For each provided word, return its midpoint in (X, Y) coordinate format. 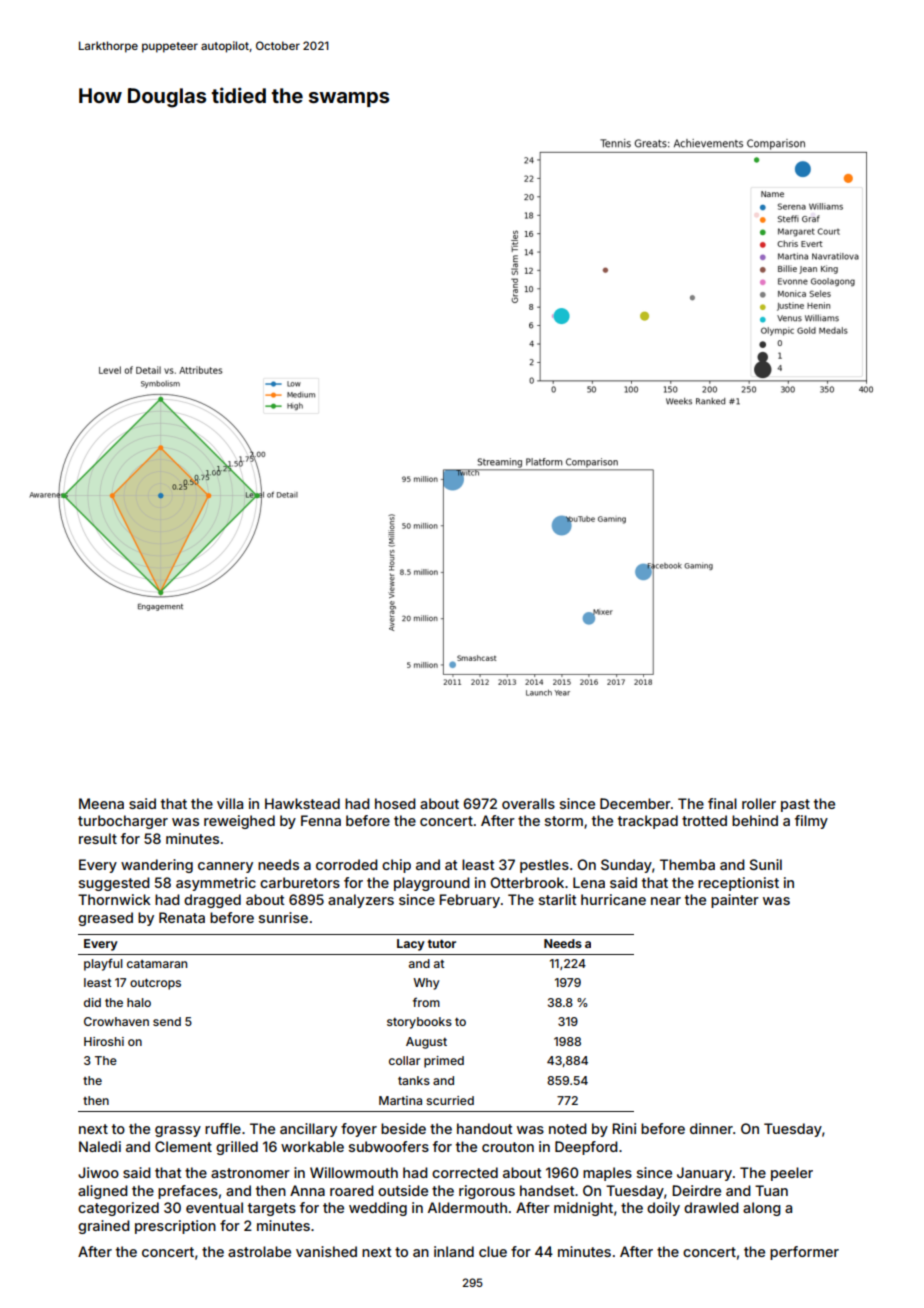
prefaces (188, 1192)
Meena (101, 803)
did (92, 1002)
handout (485, 1128)
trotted (704, 820)
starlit (558, 899)
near (666, 901)
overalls (528, 803)
